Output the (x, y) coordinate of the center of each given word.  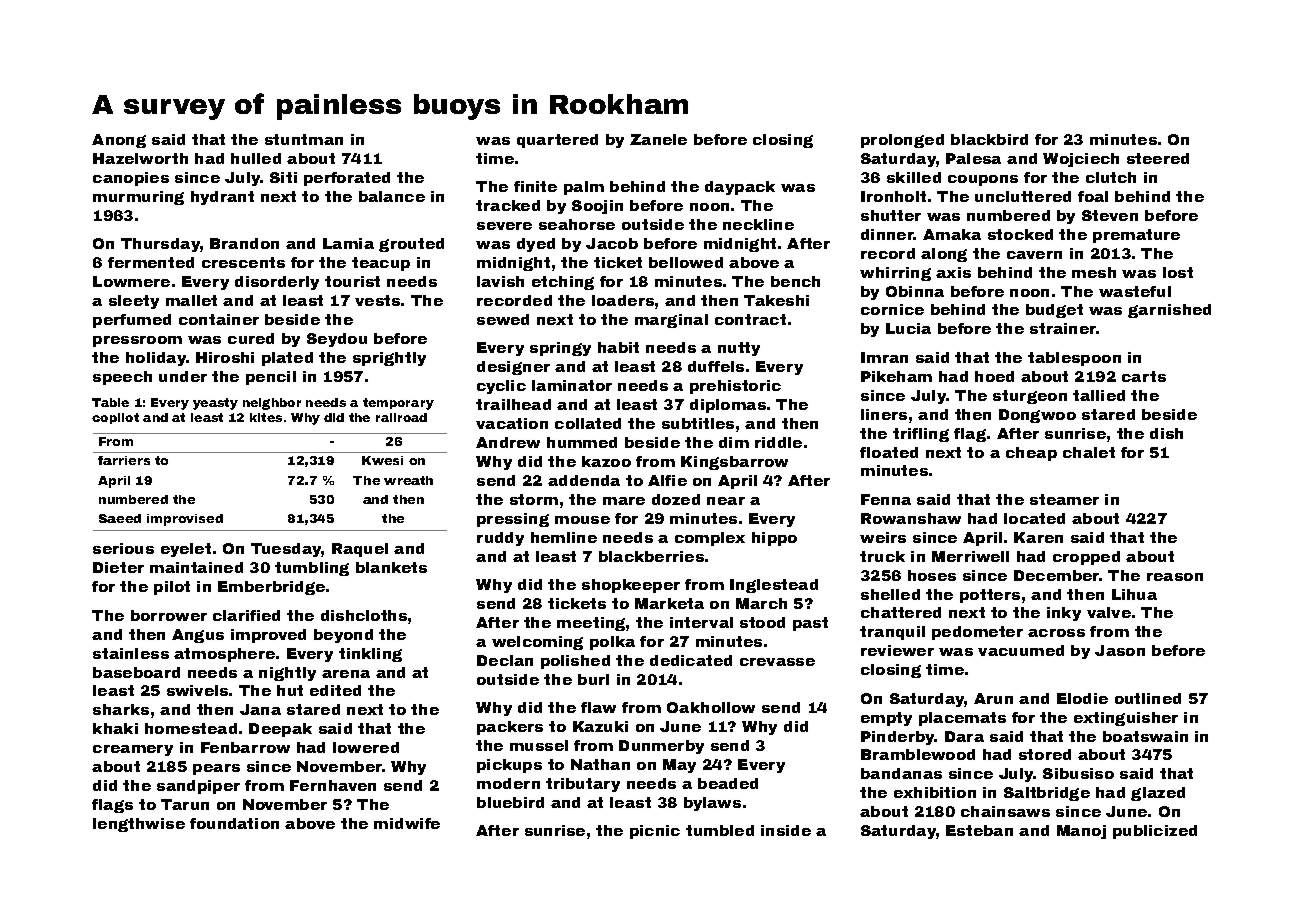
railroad (401, 417)
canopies (131, 179)
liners (884, 414)
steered (1158, 158)
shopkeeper (631, 586)
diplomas (728, 406)
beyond (343, 636)
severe (504, 226)
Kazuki (600, 726)
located (1034, 518)
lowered (366, 747)
